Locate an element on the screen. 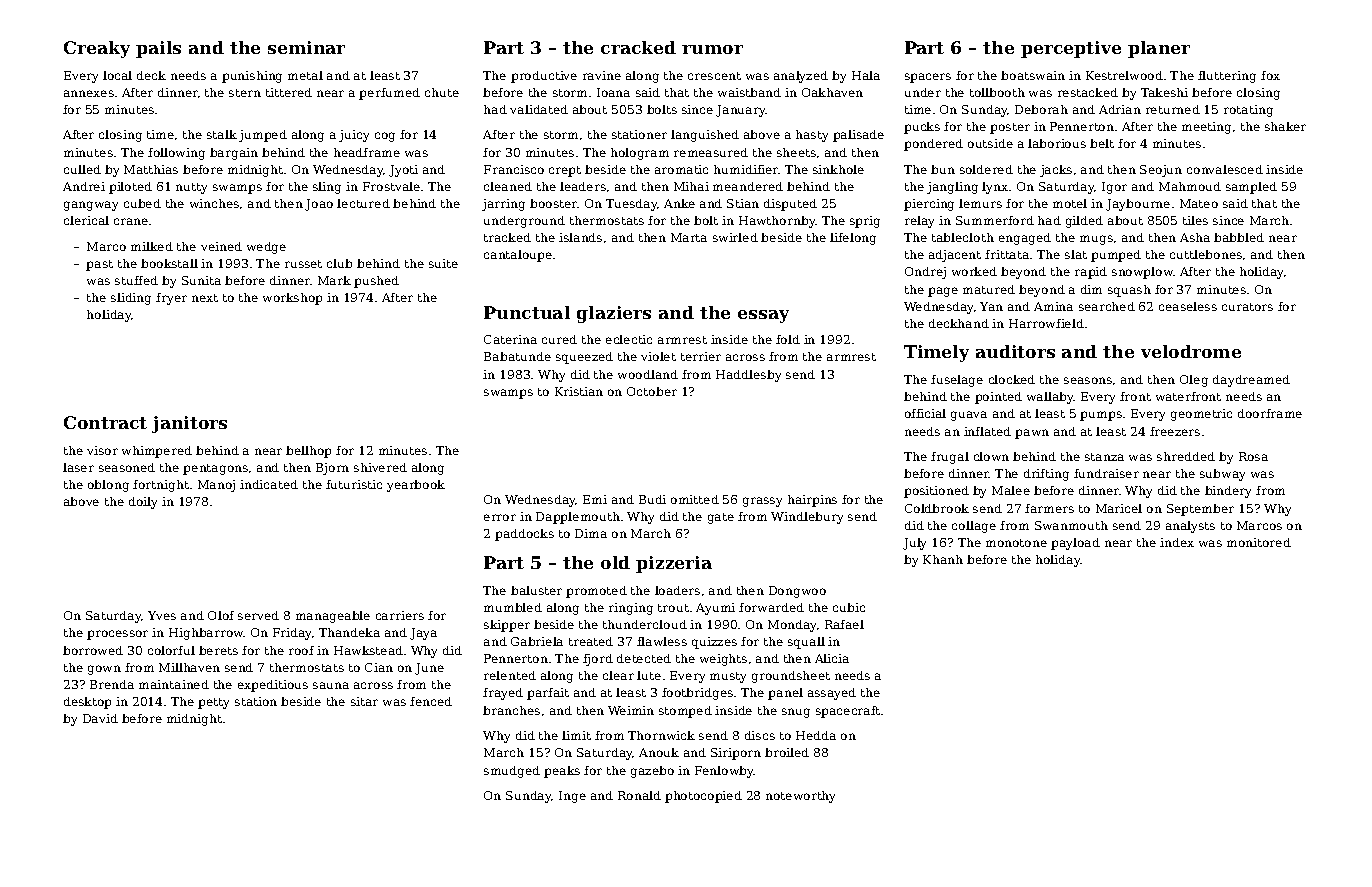 Image resolution: width=1372 pixels, height=887 pixels. remeasured is located at coordinates (711, 152).
